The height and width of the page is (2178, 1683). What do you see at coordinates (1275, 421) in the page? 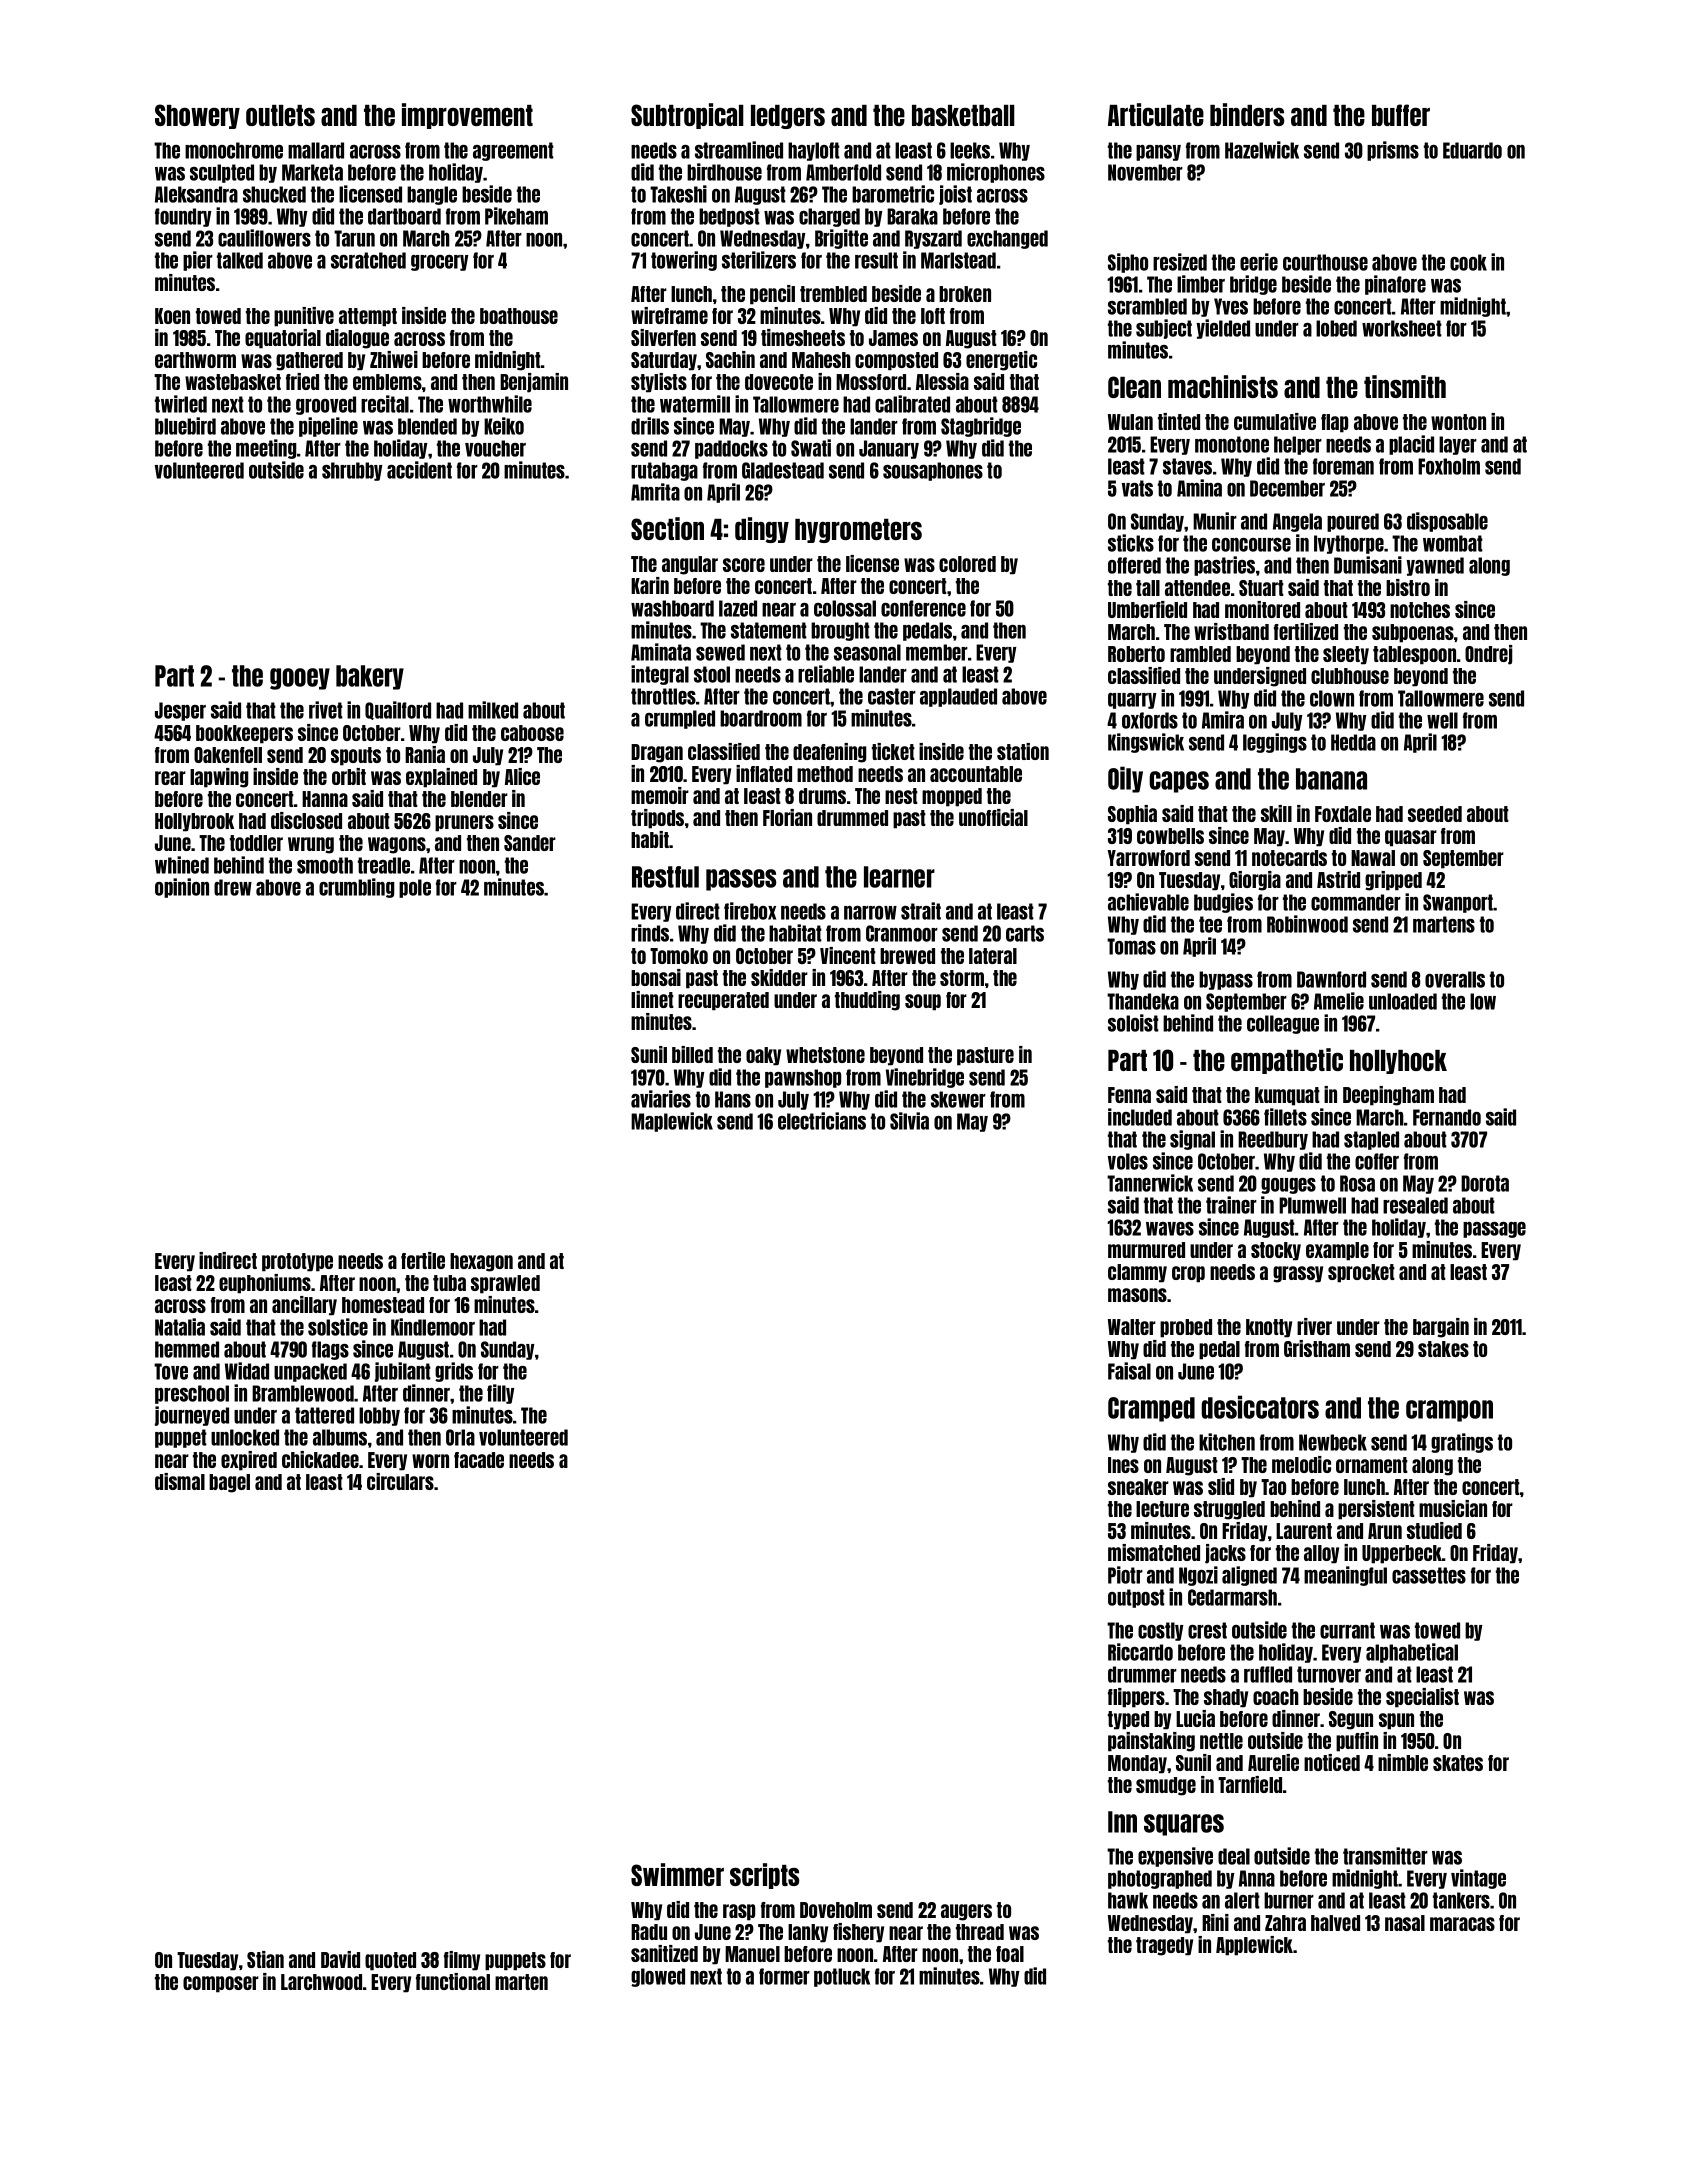
I see `cumulative` at bounding box center [1275, 421].
